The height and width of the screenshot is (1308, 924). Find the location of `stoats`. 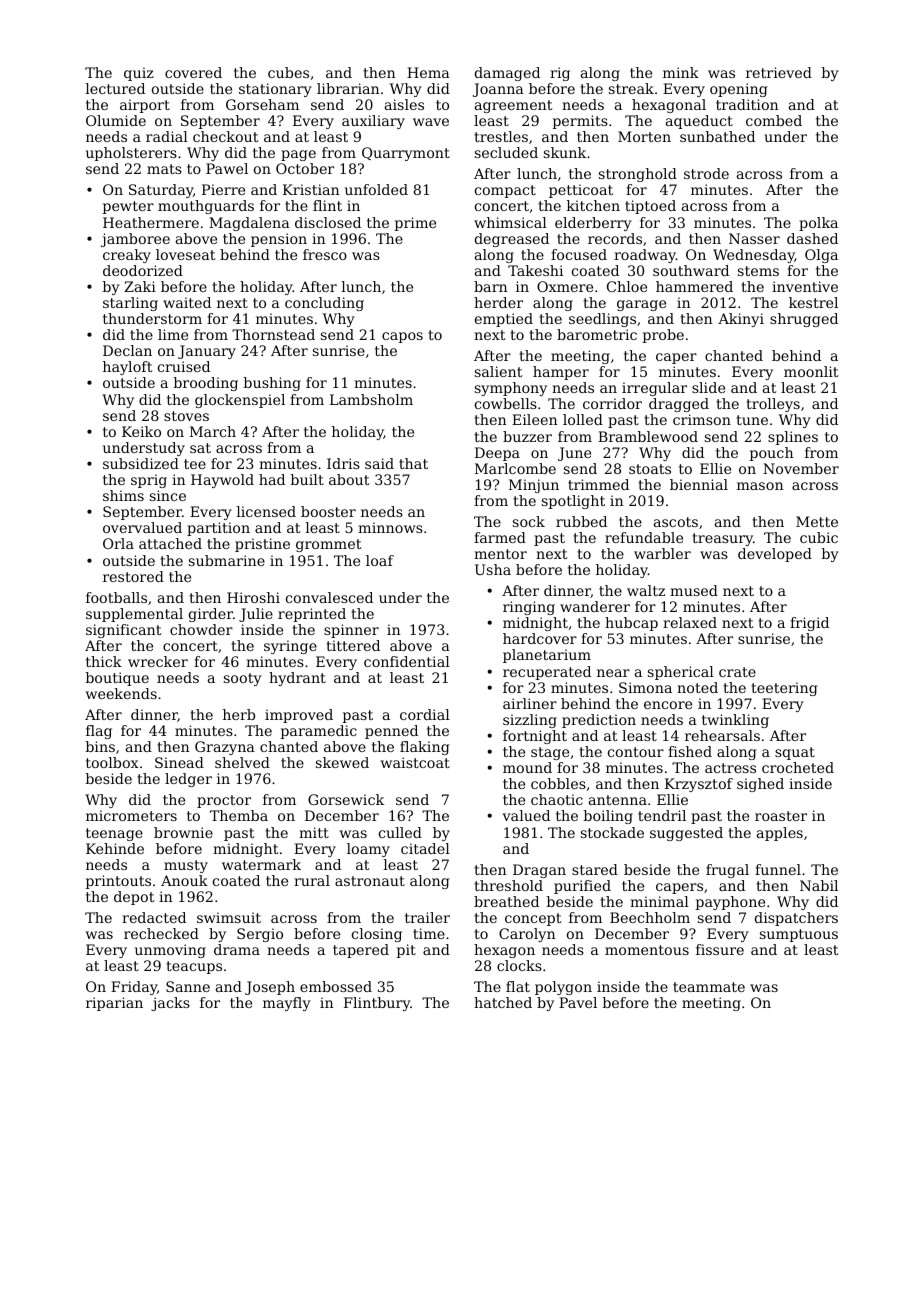

stoats is located at coordinates (650, 469).
